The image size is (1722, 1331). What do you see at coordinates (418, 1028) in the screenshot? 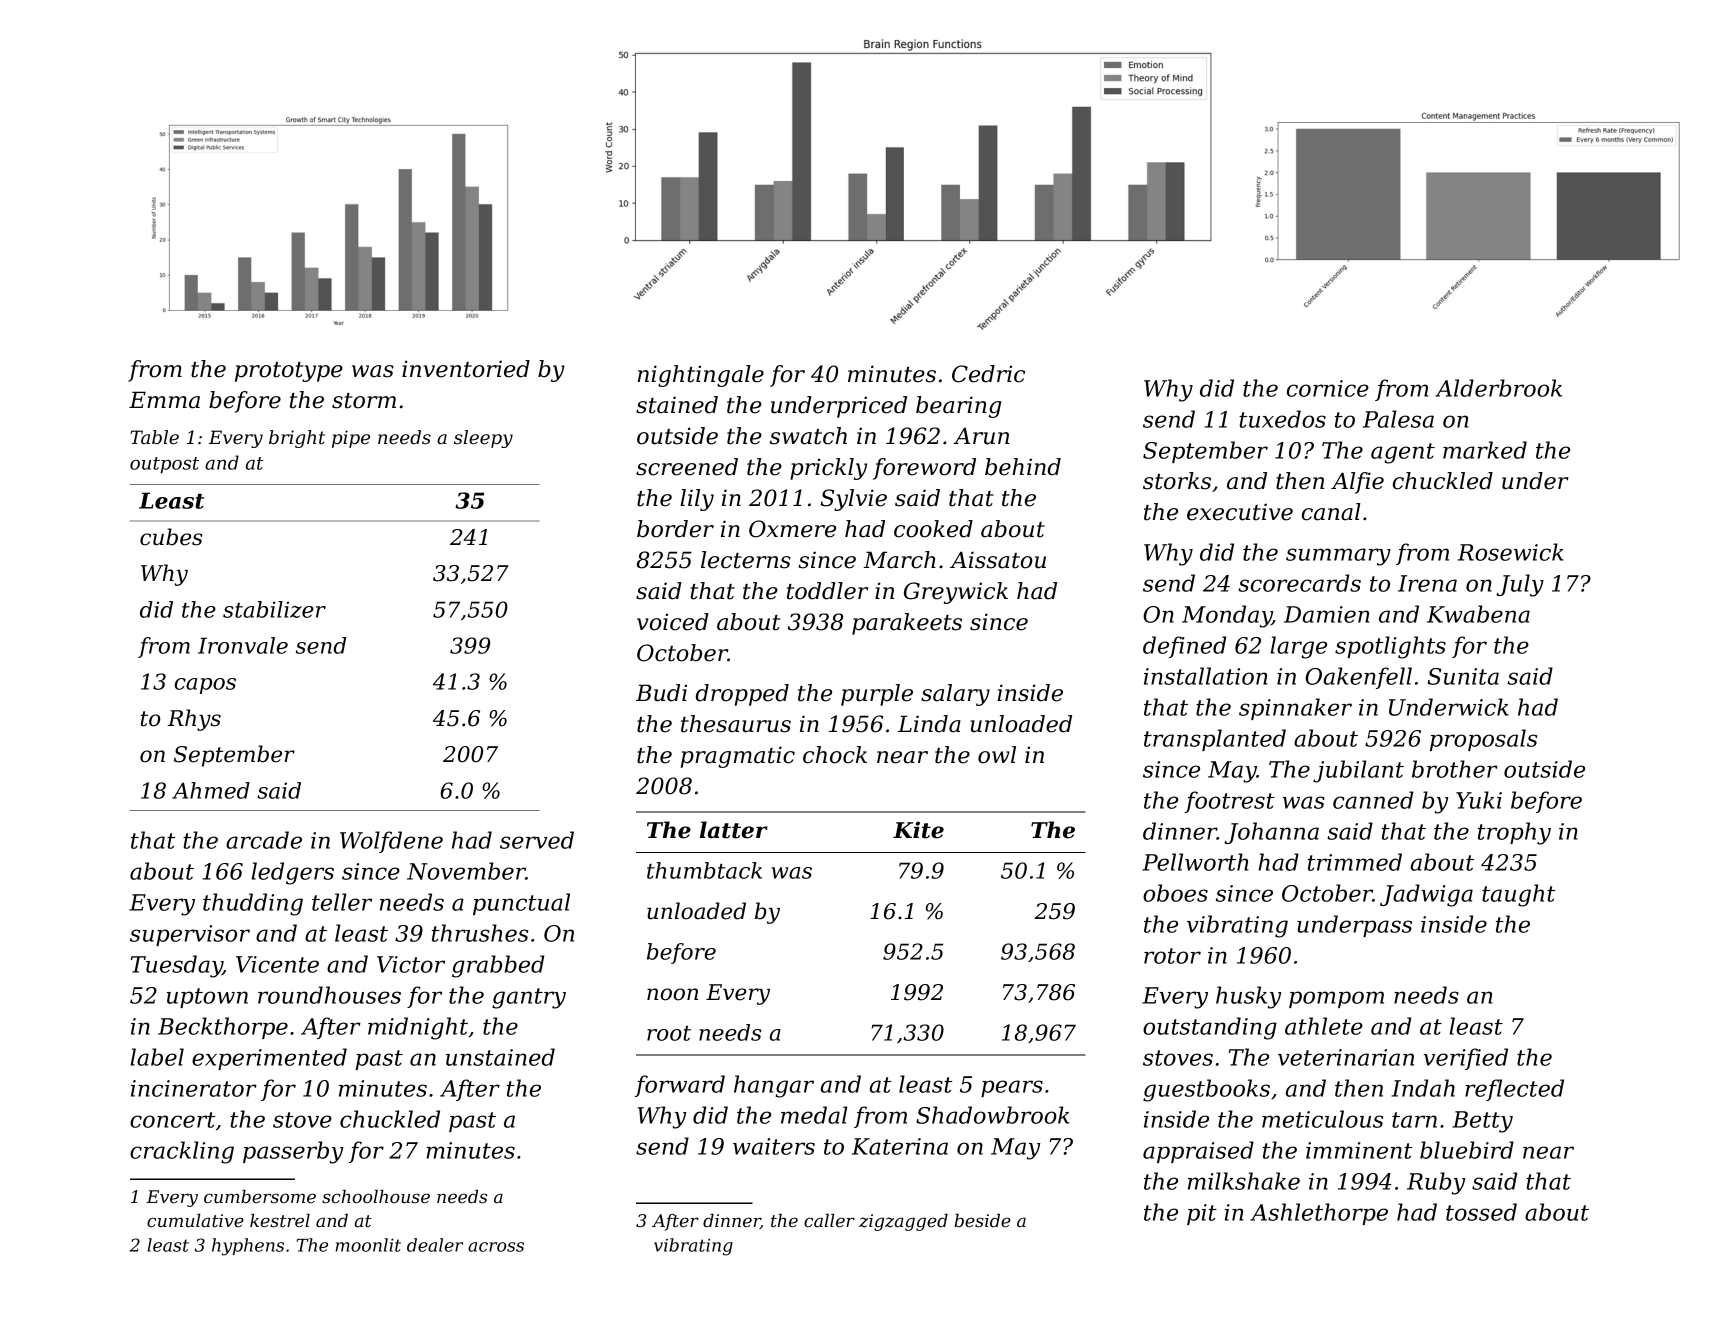
I see `midnight` at bounding box center [418, 1028].
